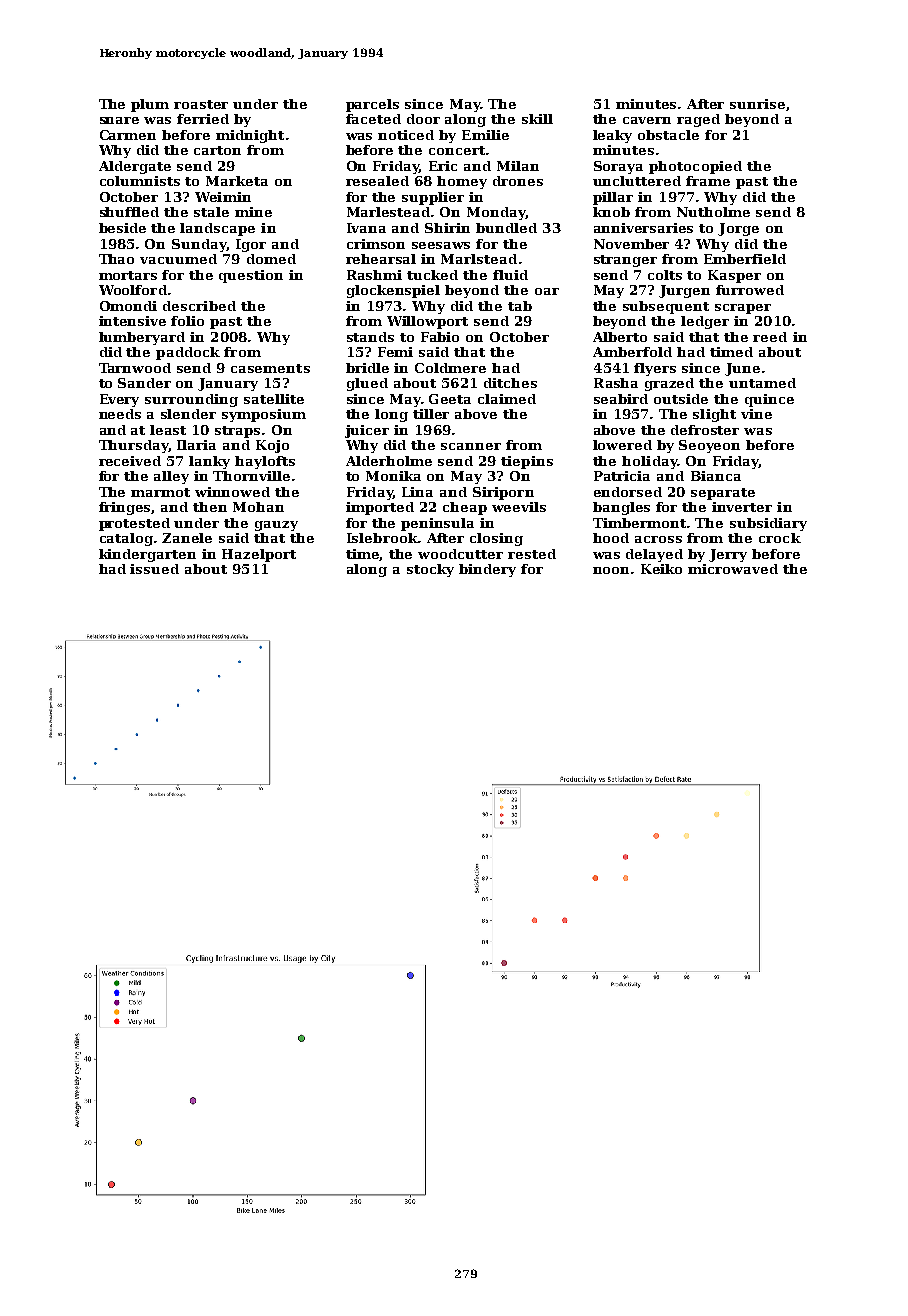 This document has height=1316, width=908. Describe the element at coordinates (251, 476) in the document. I see `Thornville` at that location.
